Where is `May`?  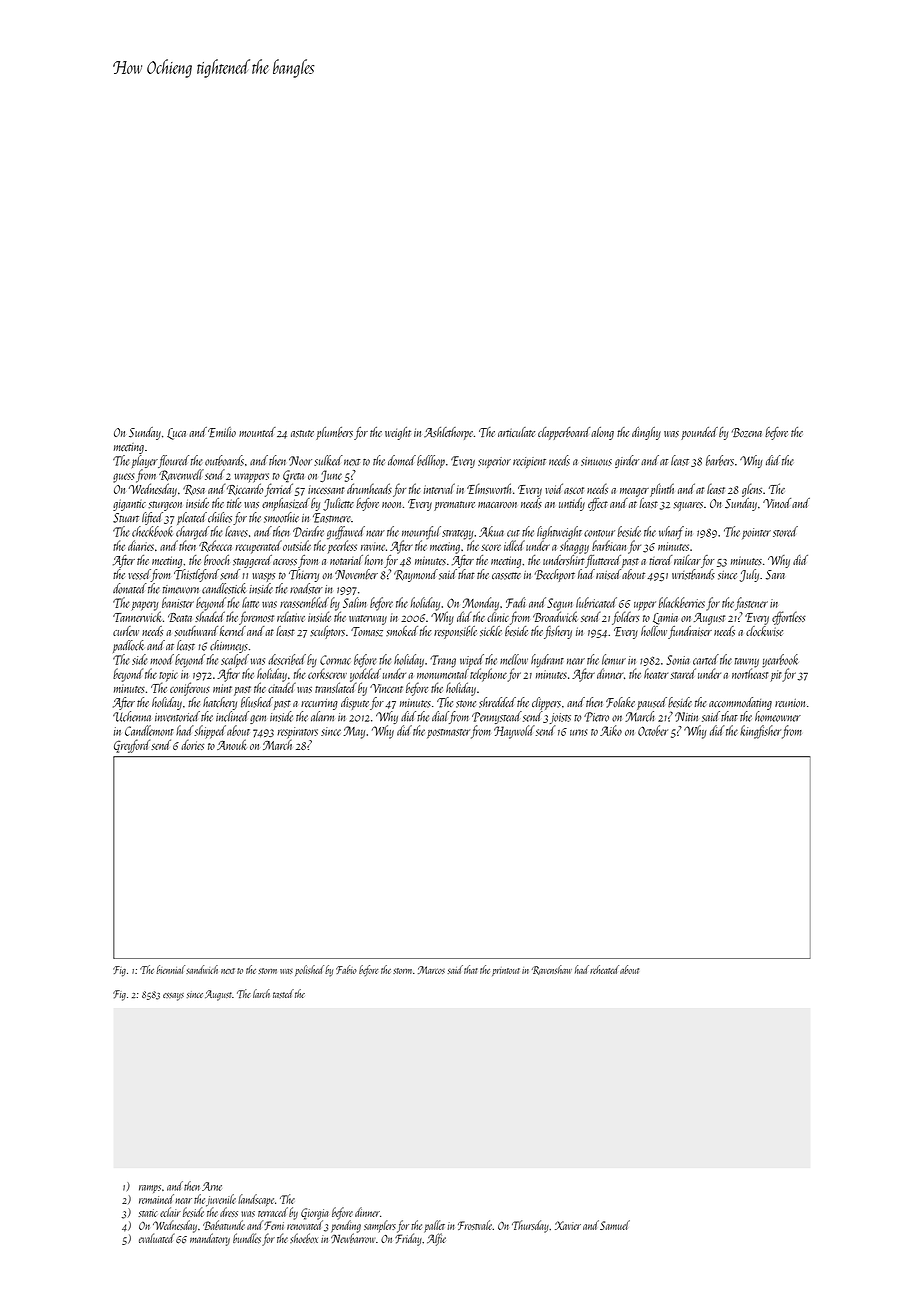 May is located at coordinates (354, 732).
